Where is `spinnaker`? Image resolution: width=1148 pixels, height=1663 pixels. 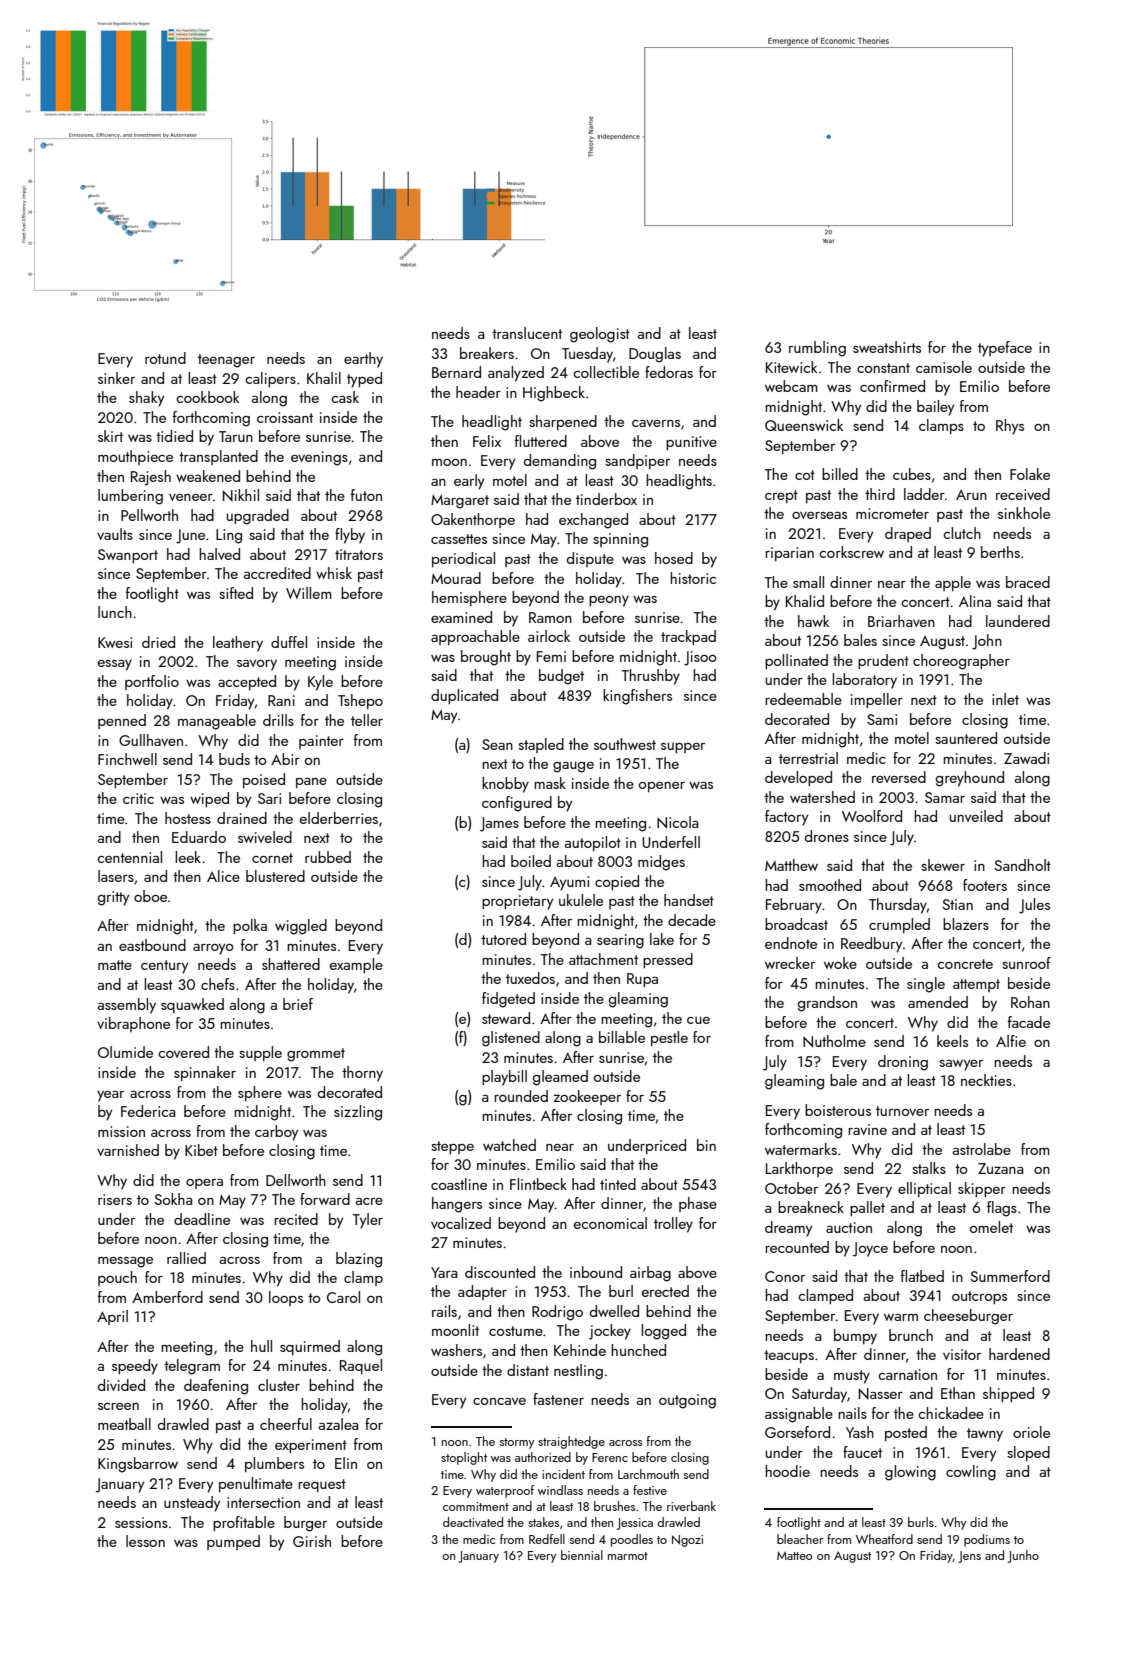
spinnaker is located at coordinates (205, 1073).
